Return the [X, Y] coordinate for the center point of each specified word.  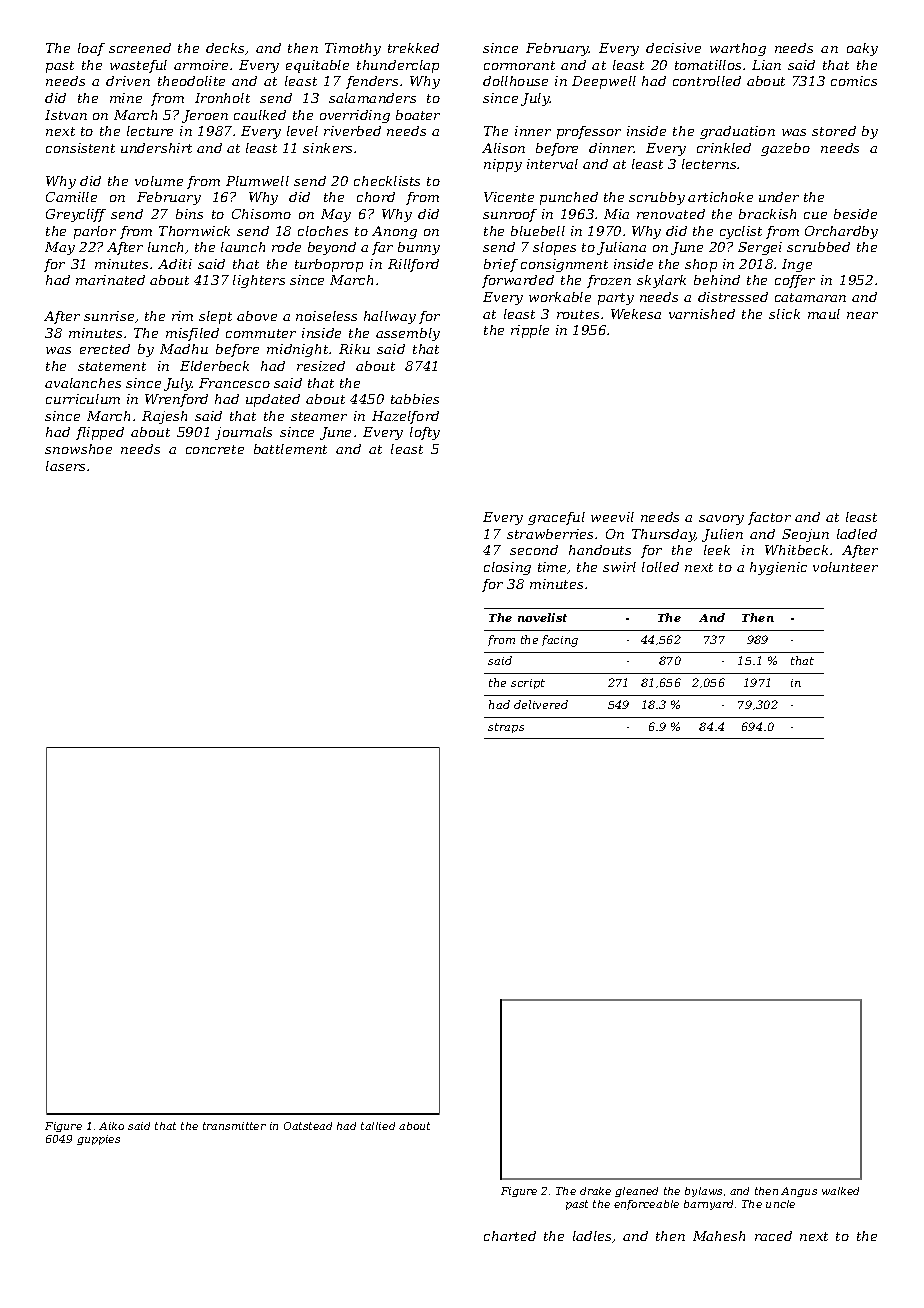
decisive [673, 48]
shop [701, 265]
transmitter [234, 1126]
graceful [556, 518]
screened [140, 48]
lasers [65, 466]
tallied [378, 1126]
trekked [413, 48]
